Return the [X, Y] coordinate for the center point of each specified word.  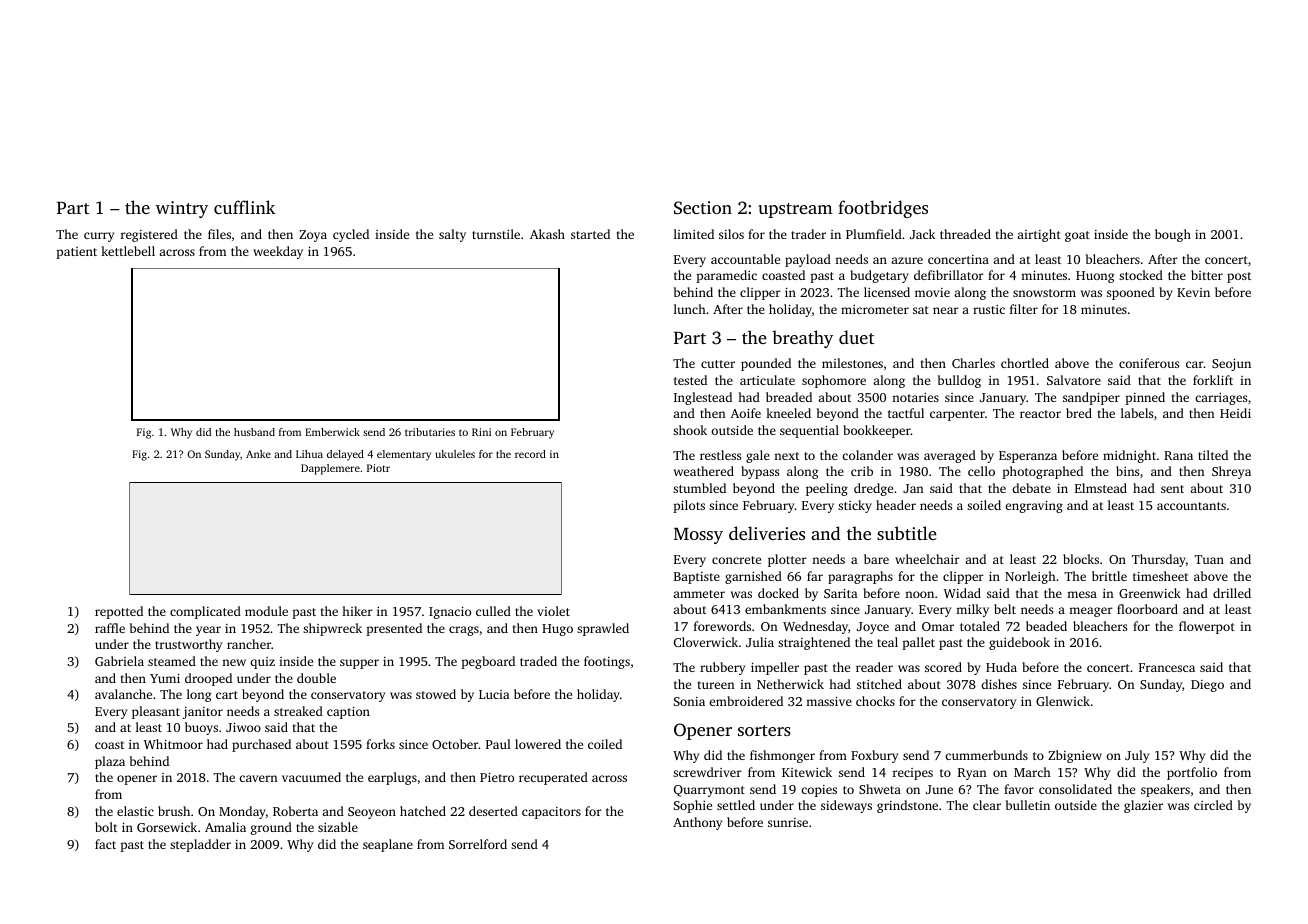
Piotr [378, 468]
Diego [1207, 686]
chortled [1025, 363]
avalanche [123, 694]
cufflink [244, 207]
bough [1173, 235]
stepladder [200, 845]
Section [703, 208]
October [455, 744]
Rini [481, 432]
